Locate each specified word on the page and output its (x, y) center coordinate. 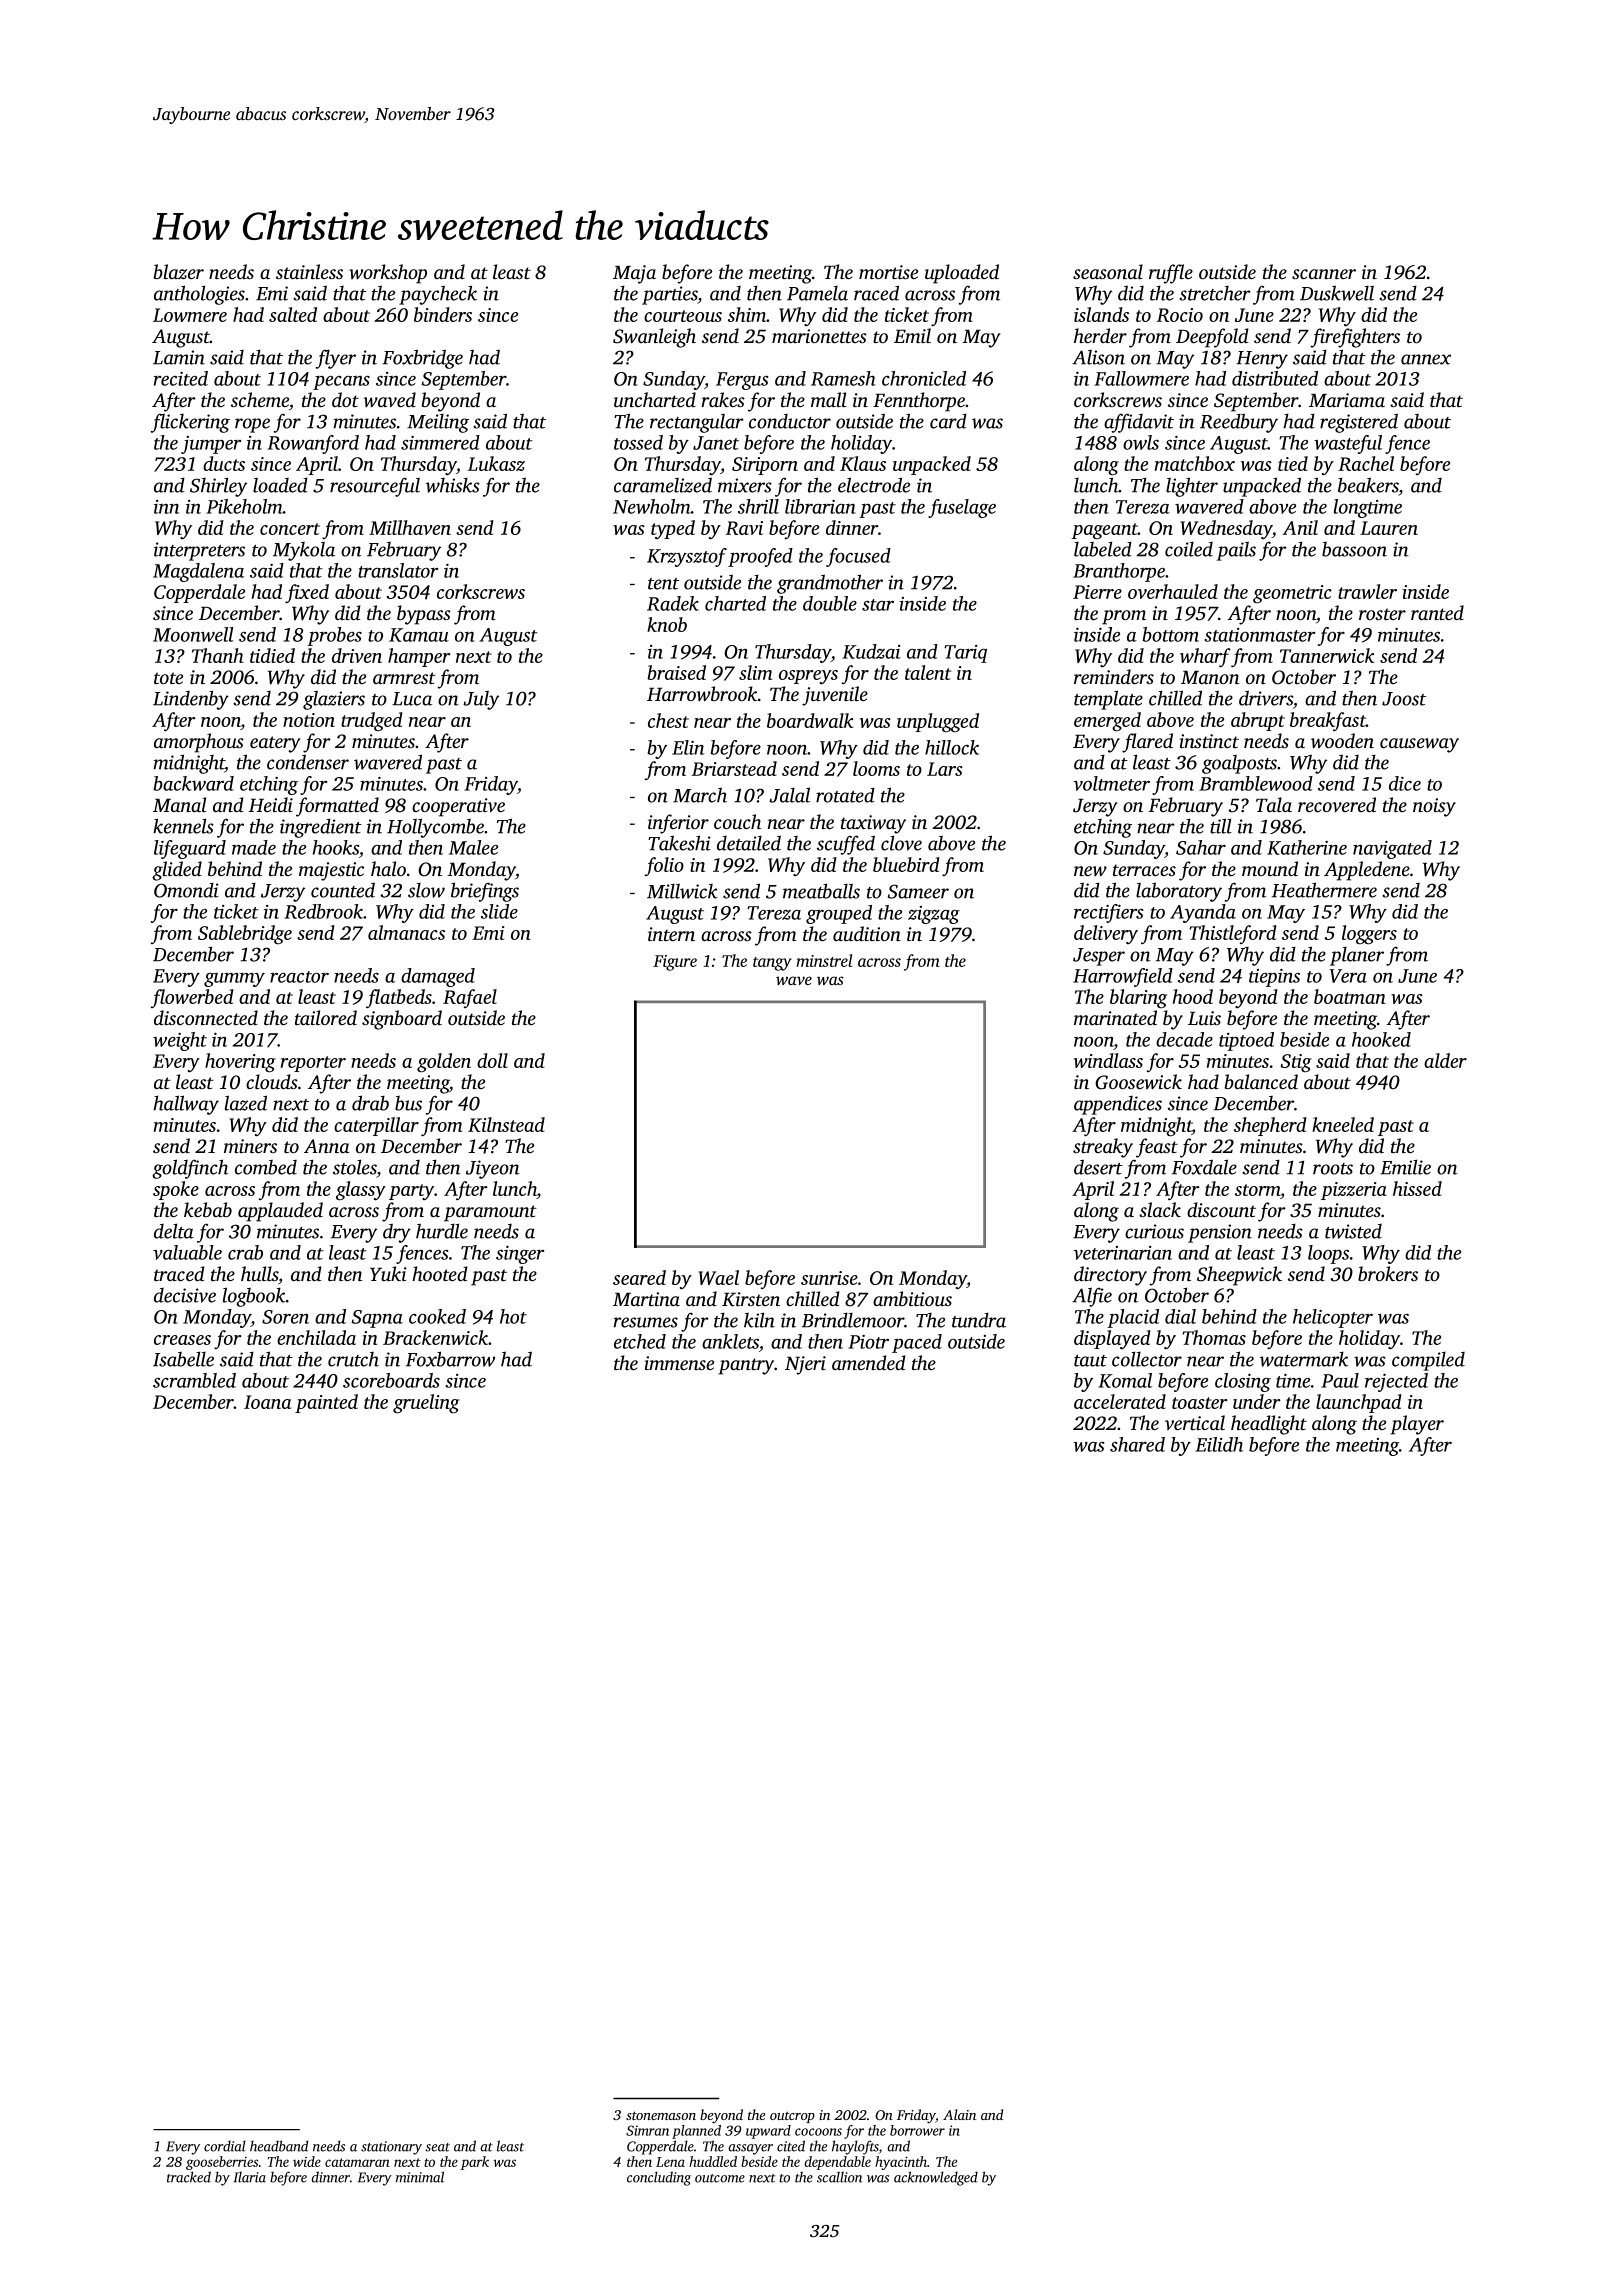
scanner (1324, 274)
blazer (179, 272)
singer (520, 1255)
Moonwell (193, 634)
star (878, 605)
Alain (959, 2114)
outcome (720, 2178)
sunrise (829, 1278)
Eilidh (1219, 1444)
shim (747, 314)
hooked (1381, 1039)
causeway (1419, 745)
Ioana (267, 1402)
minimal (420, 2177)
